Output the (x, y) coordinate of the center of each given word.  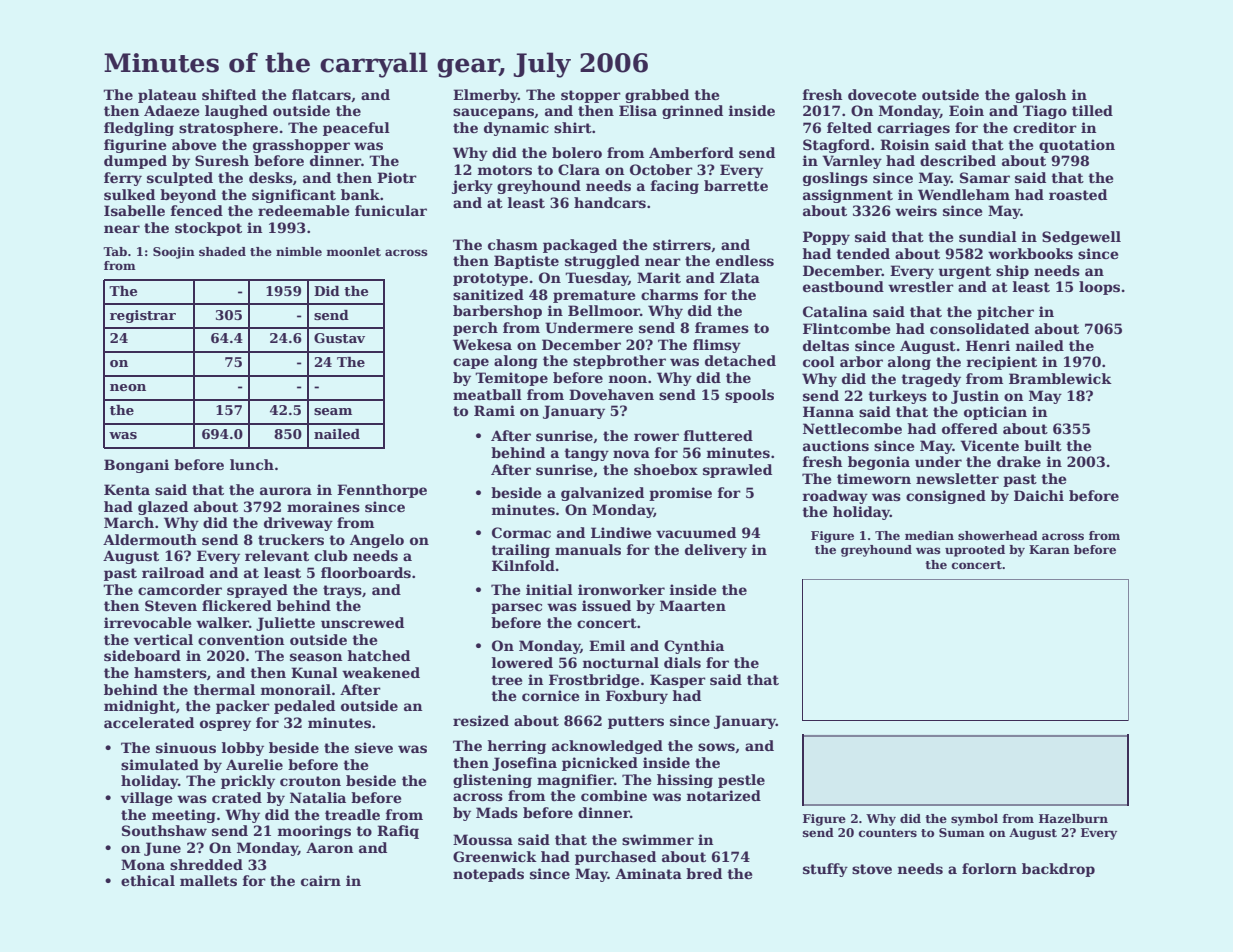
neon (128, 387)
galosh (1041, 96)
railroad (173, 572)
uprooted (975, 551)
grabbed (657, 96)
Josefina (524, 764)
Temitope (511, 379)
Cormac (521, 532)
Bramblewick (1060, 378)
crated (237, 797)
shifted (229, 94)
